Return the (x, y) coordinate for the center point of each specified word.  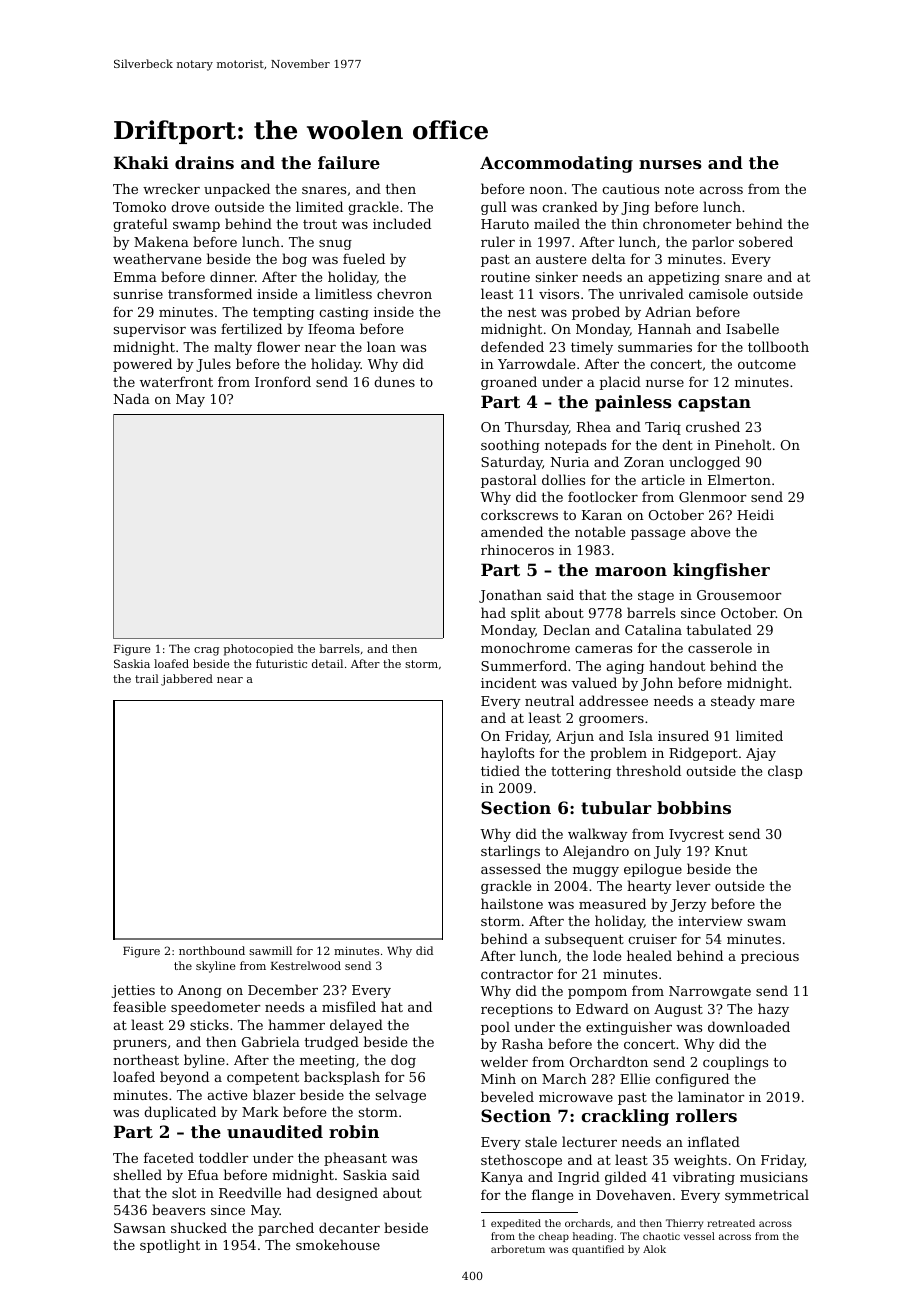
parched (286, 1229)
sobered (766, 241)
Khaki (141, 162)
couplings (735, 1063)
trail (147, 678)
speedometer (215, 1008)
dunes (394, 381)
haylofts (507, 754)
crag (206, 651)
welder (504, 1061)
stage (656, 597)
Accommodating (556, 164)
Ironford (283, 381)
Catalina (653, 629)
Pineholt (743, 444)
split (525, 614)
